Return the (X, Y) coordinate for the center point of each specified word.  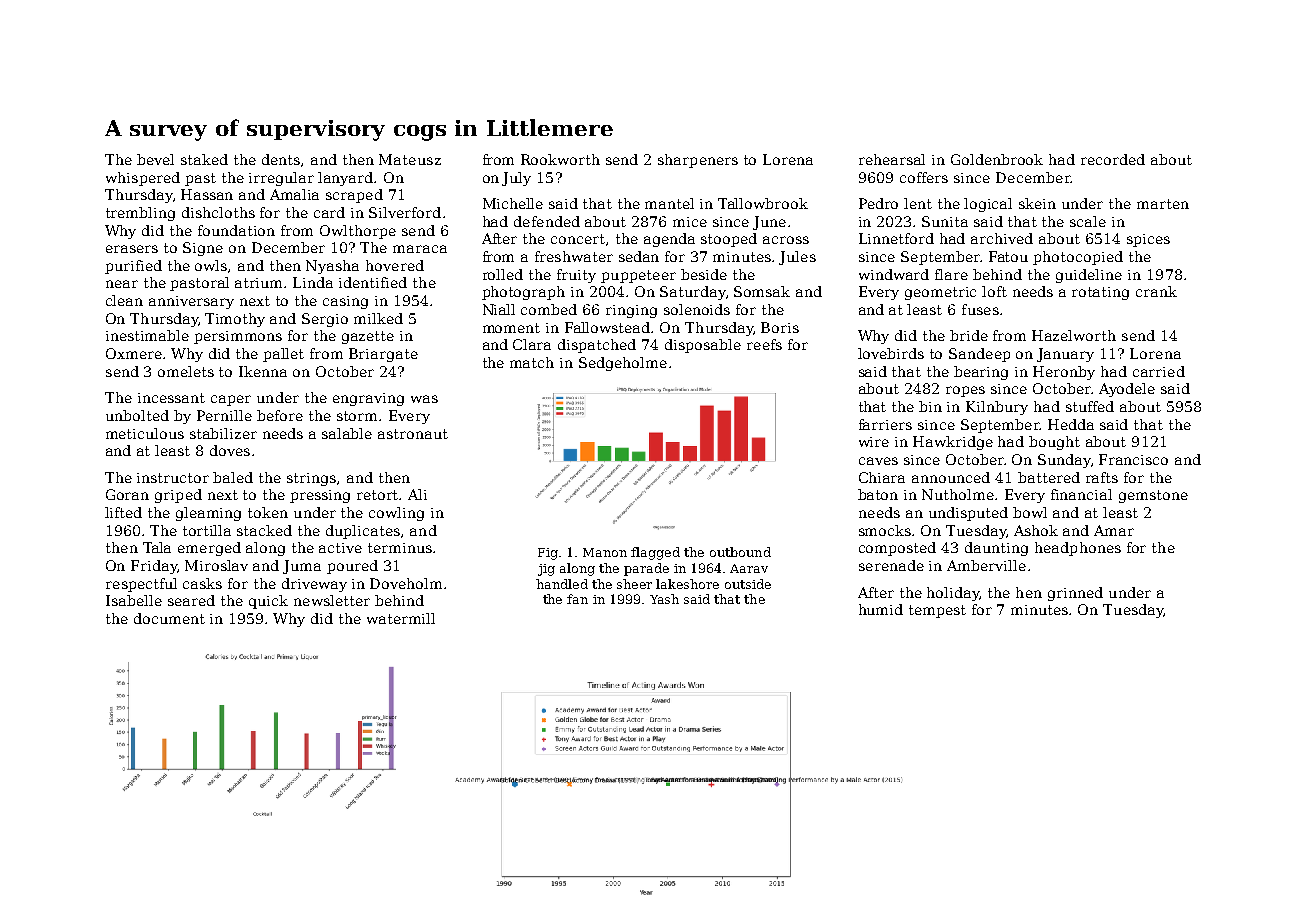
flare (951, 274)
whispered (143, 179)
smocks (885, 530)
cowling (396, 514)
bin (930, 406)
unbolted (137, 415)
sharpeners (698, 161)
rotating (1100, 293)
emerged (209, 549)
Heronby (1064, 373)
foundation (236, 230)
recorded (1113, 159)
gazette (368, 337)
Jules (797, 258)
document (169, 618)
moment (511, 328)
